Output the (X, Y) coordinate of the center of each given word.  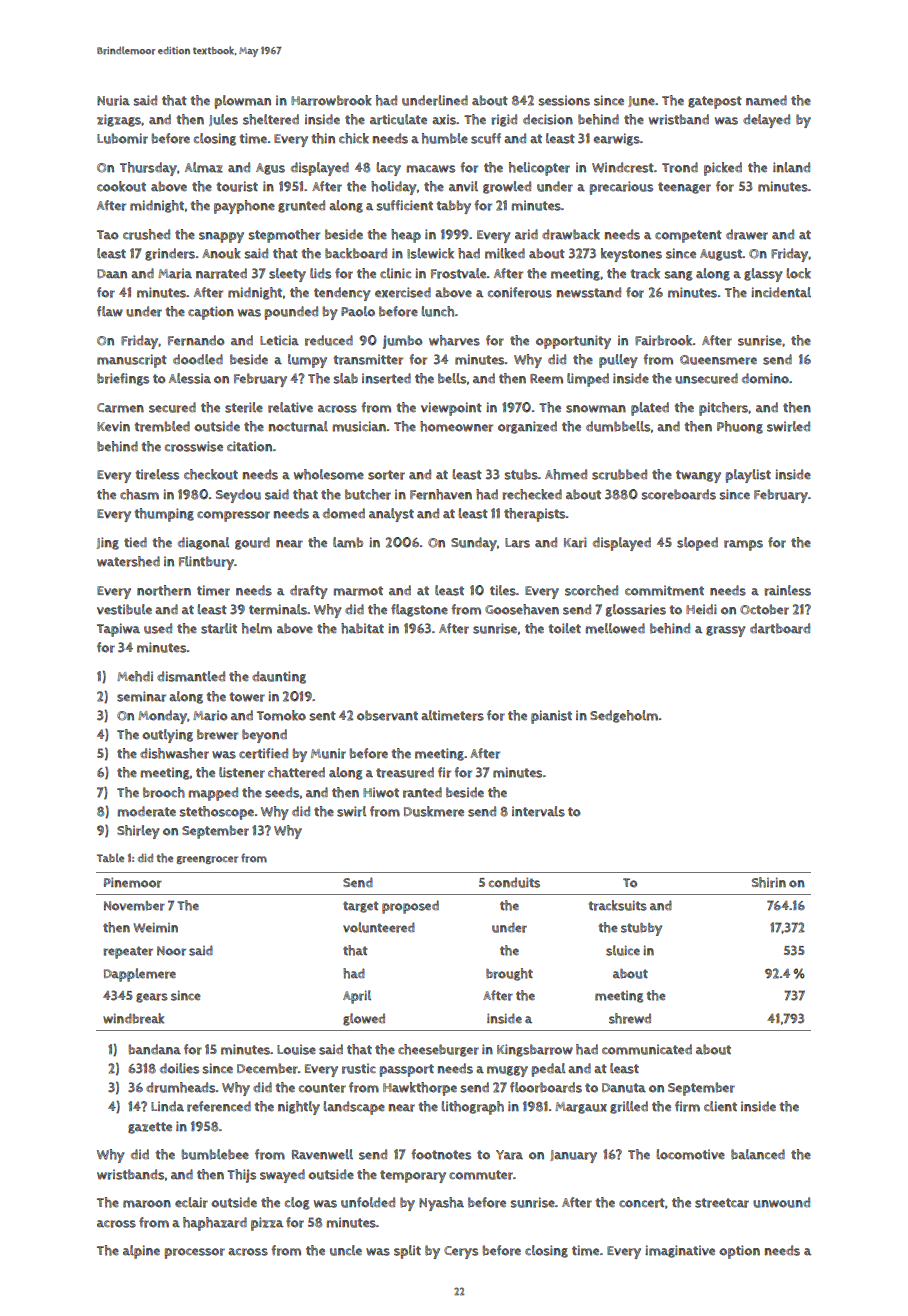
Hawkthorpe (420, 1089)
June (641, 101)
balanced (758, 1154)
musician (359, 426)
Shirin (769, 882)
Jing (108, 543)
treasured (405, 772)
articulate (398, 119)
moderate (147, 811)
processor (194, 1253)
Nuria (113, 100)
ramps (743, 545)
